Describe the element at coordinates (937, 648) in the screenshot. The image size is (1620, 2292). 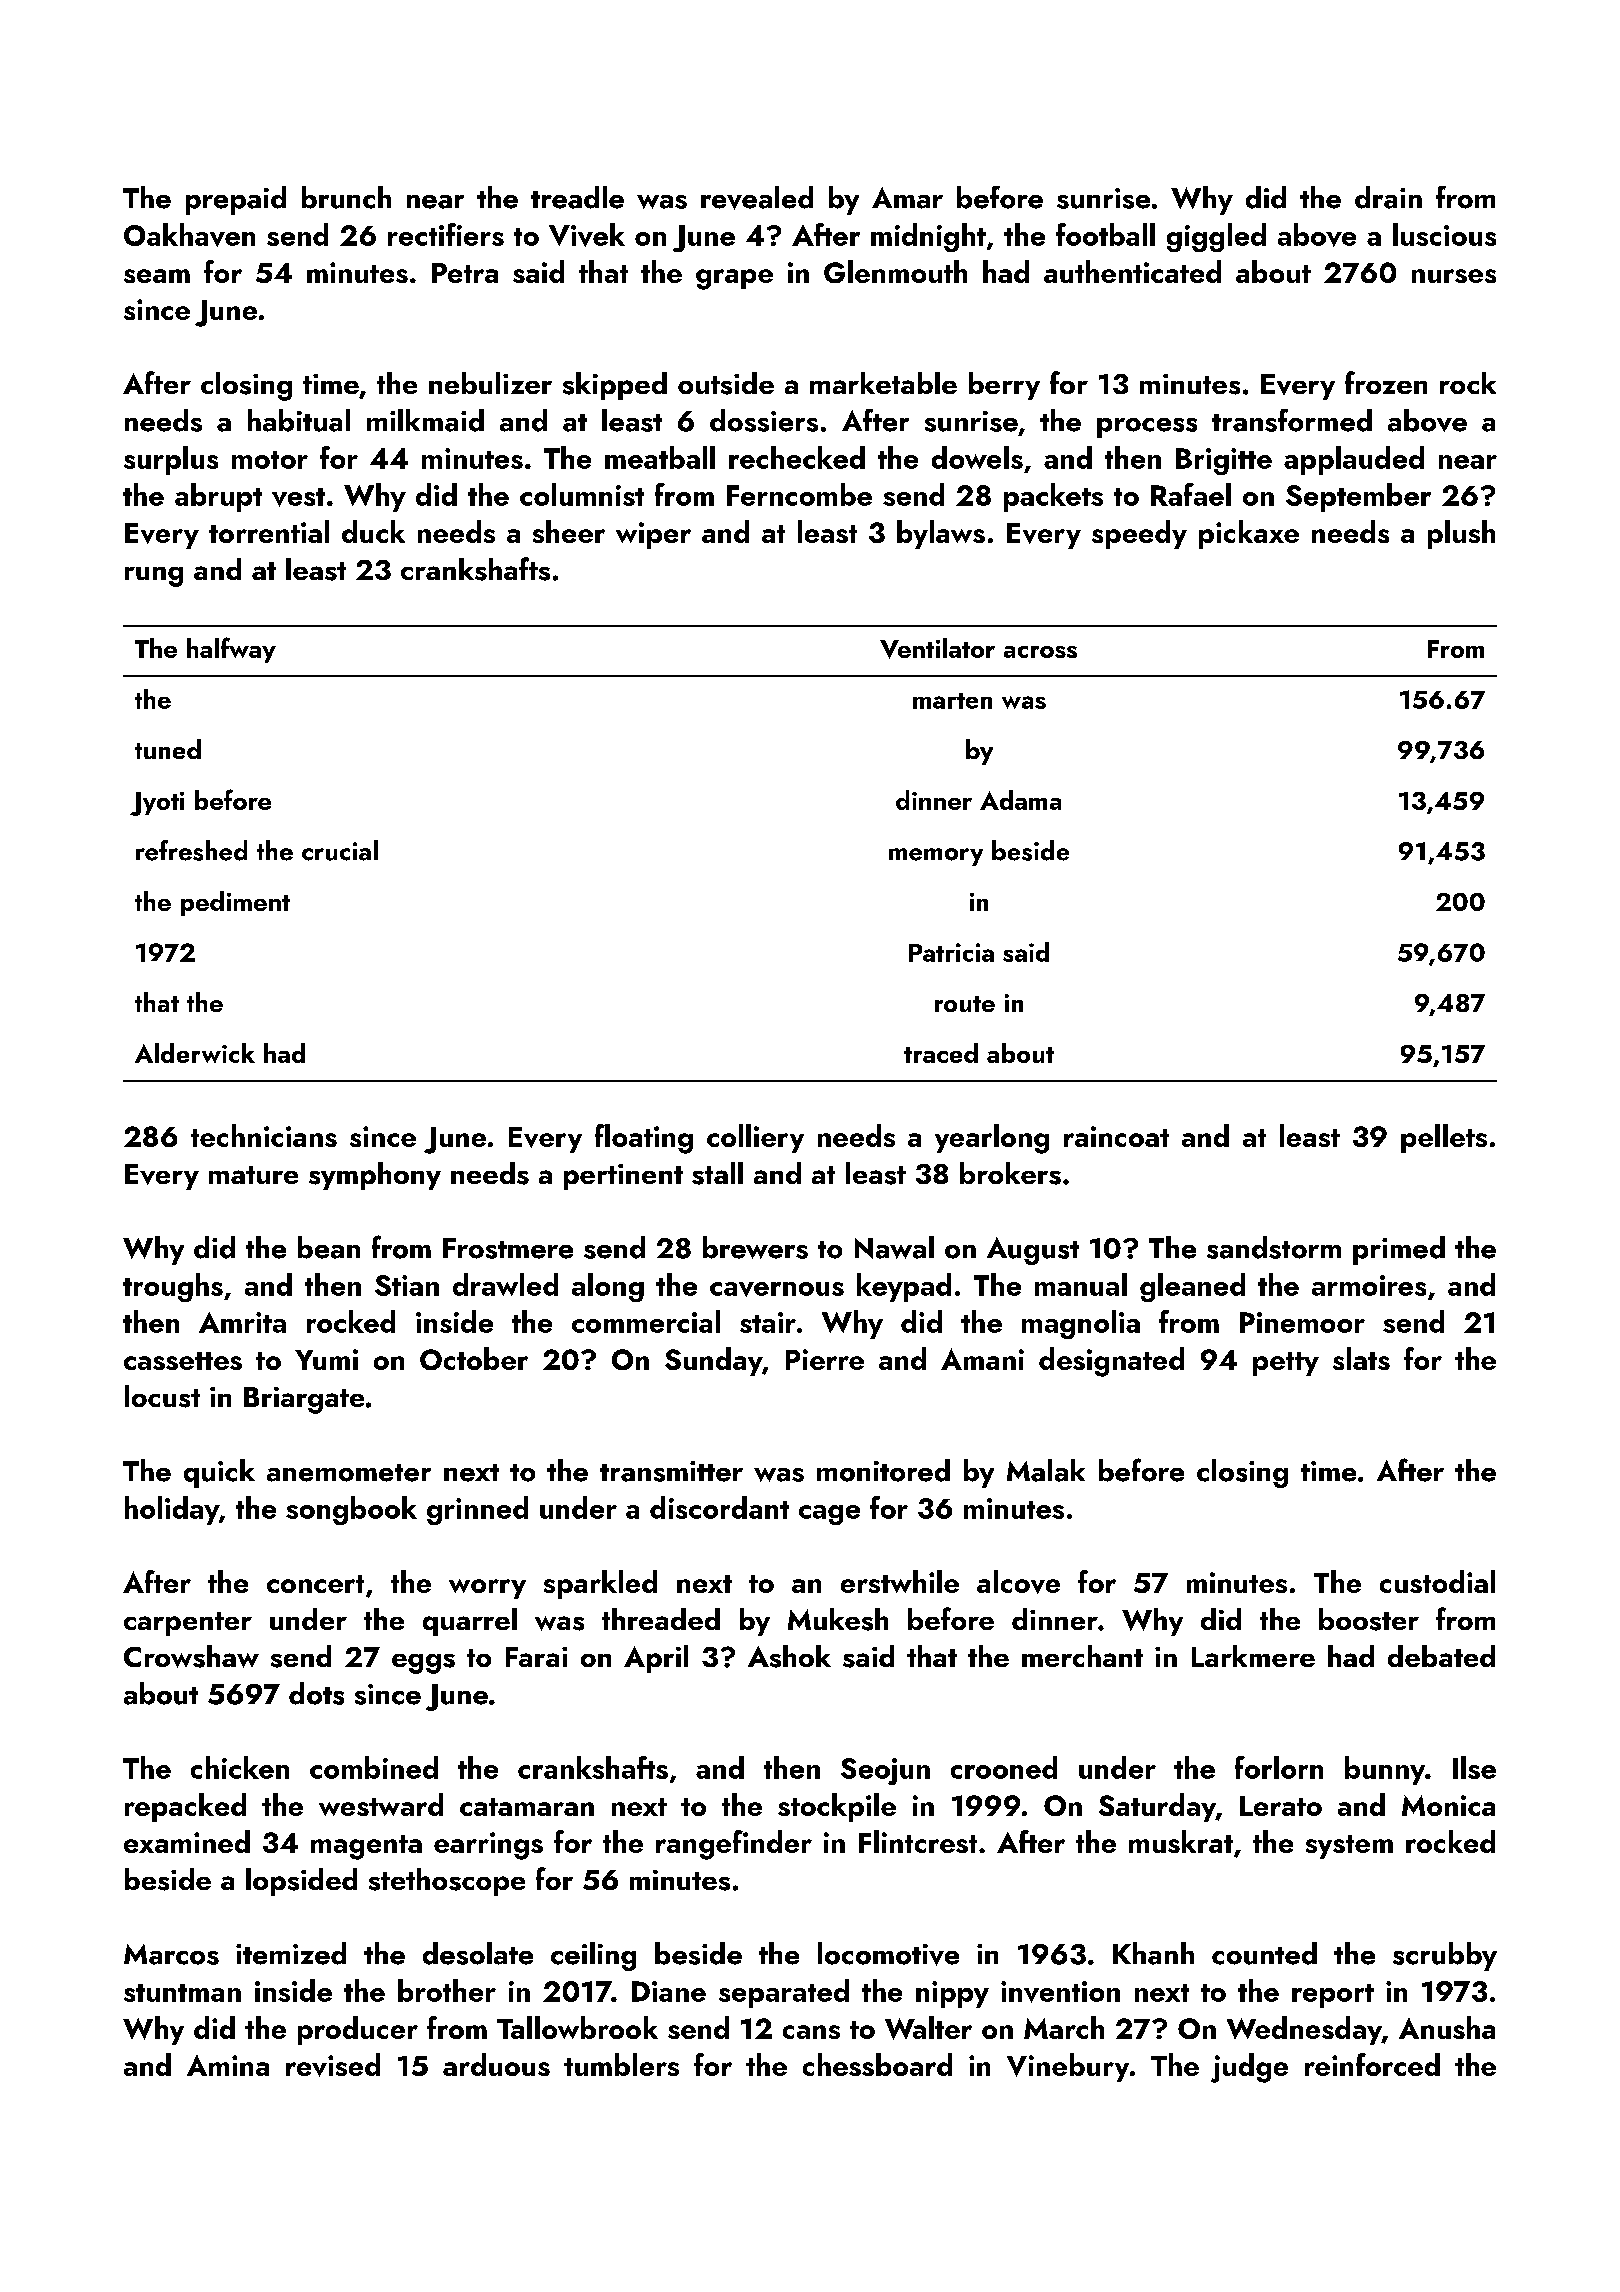
I see `Ventilator` at that location.
